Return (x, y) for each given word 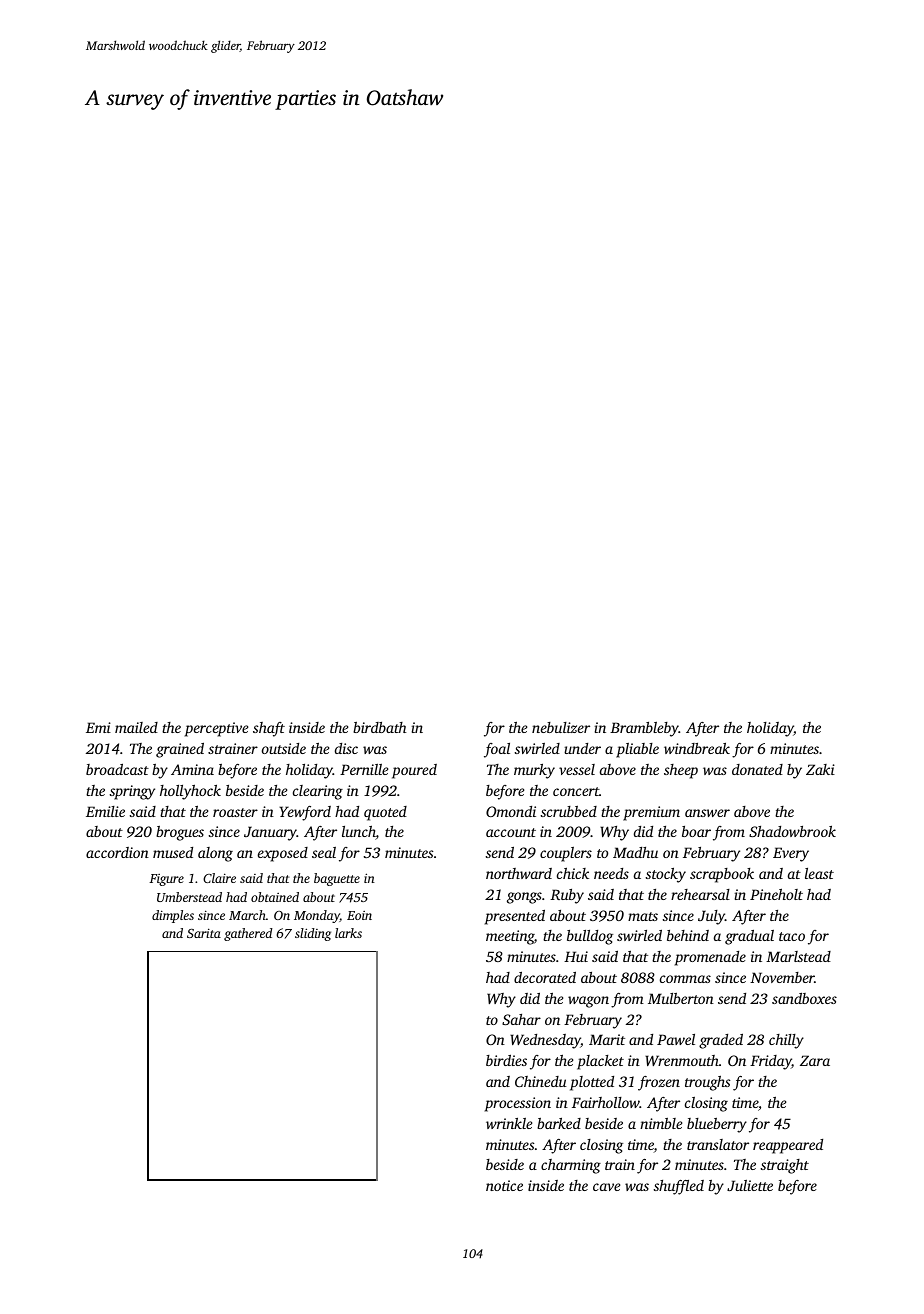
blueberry (717, 1125)
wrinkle (509, 1123)
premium (651, 813)
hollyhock (190, 792)
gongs (524, 898)
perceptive (216, 729)
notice (504, 1185)
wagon (588, 1002)
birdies (506, 1060)
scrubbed (569, 811)
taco (792, 936)
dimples (173, 916)
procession (518, 1104)
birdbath (380, 727)
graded (721, 1041)
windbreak (697, 748)
